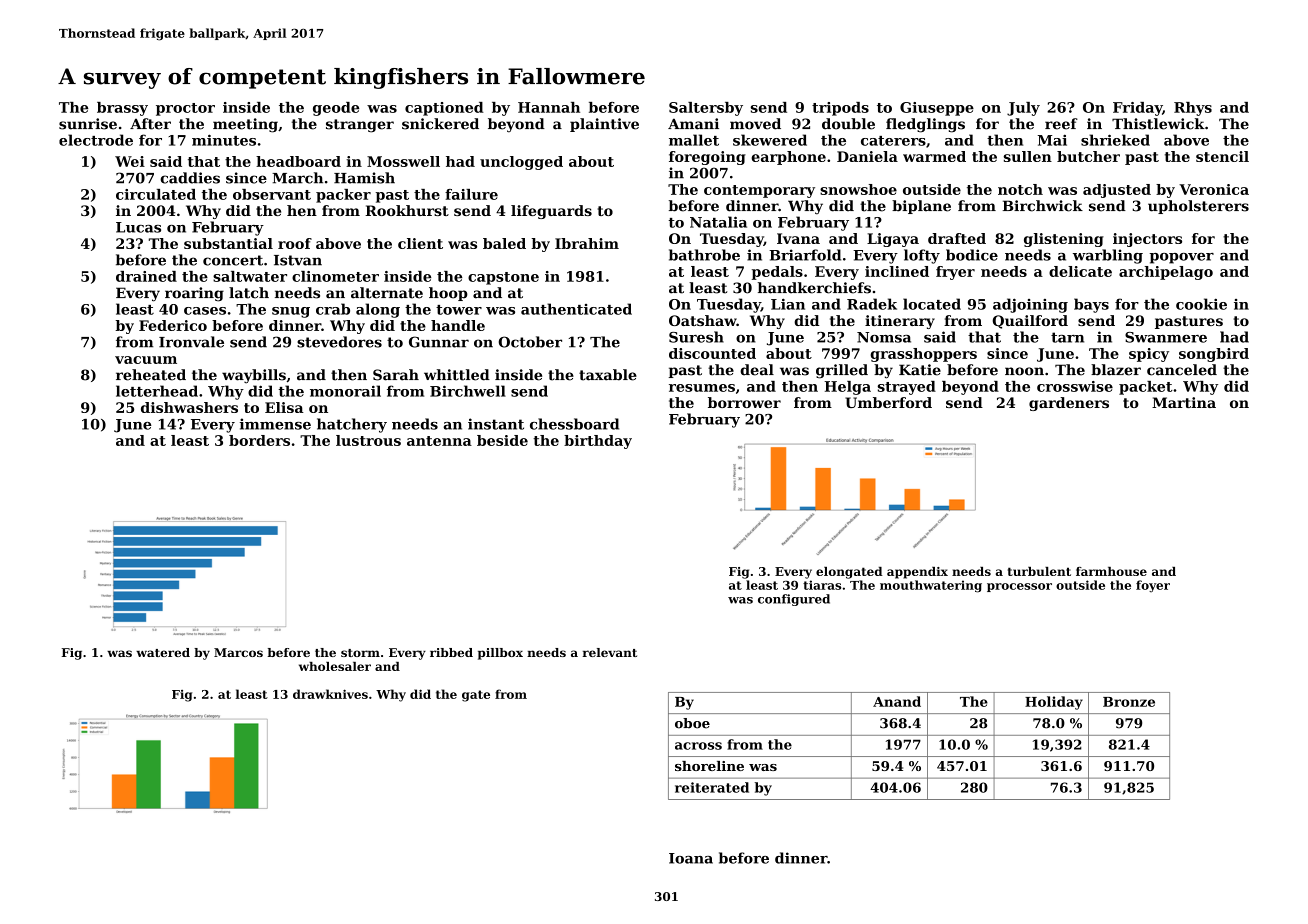 This image has width=1308, height=924. I want to click on letterhead, so click(157, 391).
